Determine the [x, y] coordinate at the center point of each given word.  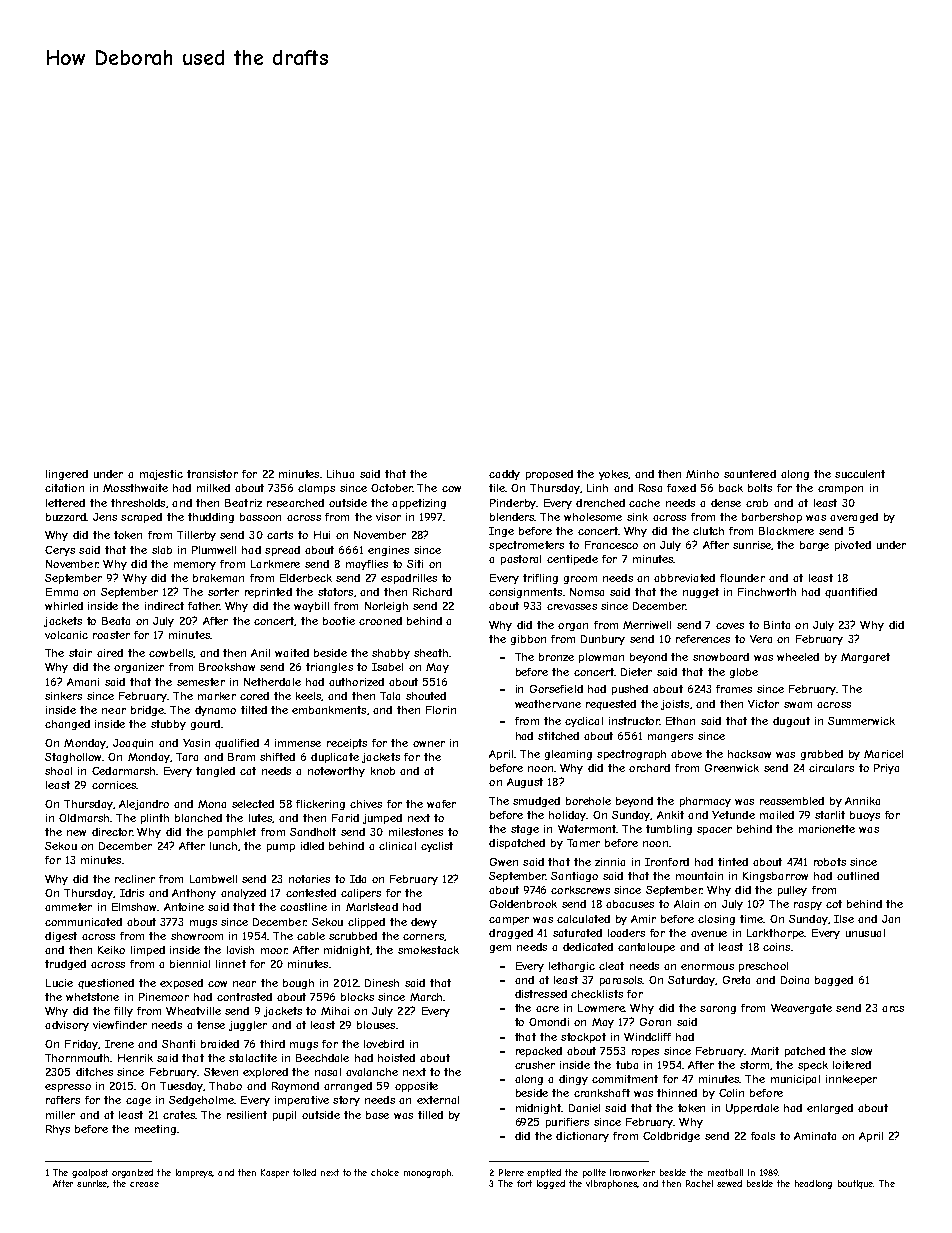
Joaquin [133, 744]
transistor [212, 474]
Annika [862, 801]
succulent [860, 474]
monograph [427, 1173]
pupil [284, 1116]
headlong [813, 1184]
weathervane [548, 704]
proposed [549, 475]
